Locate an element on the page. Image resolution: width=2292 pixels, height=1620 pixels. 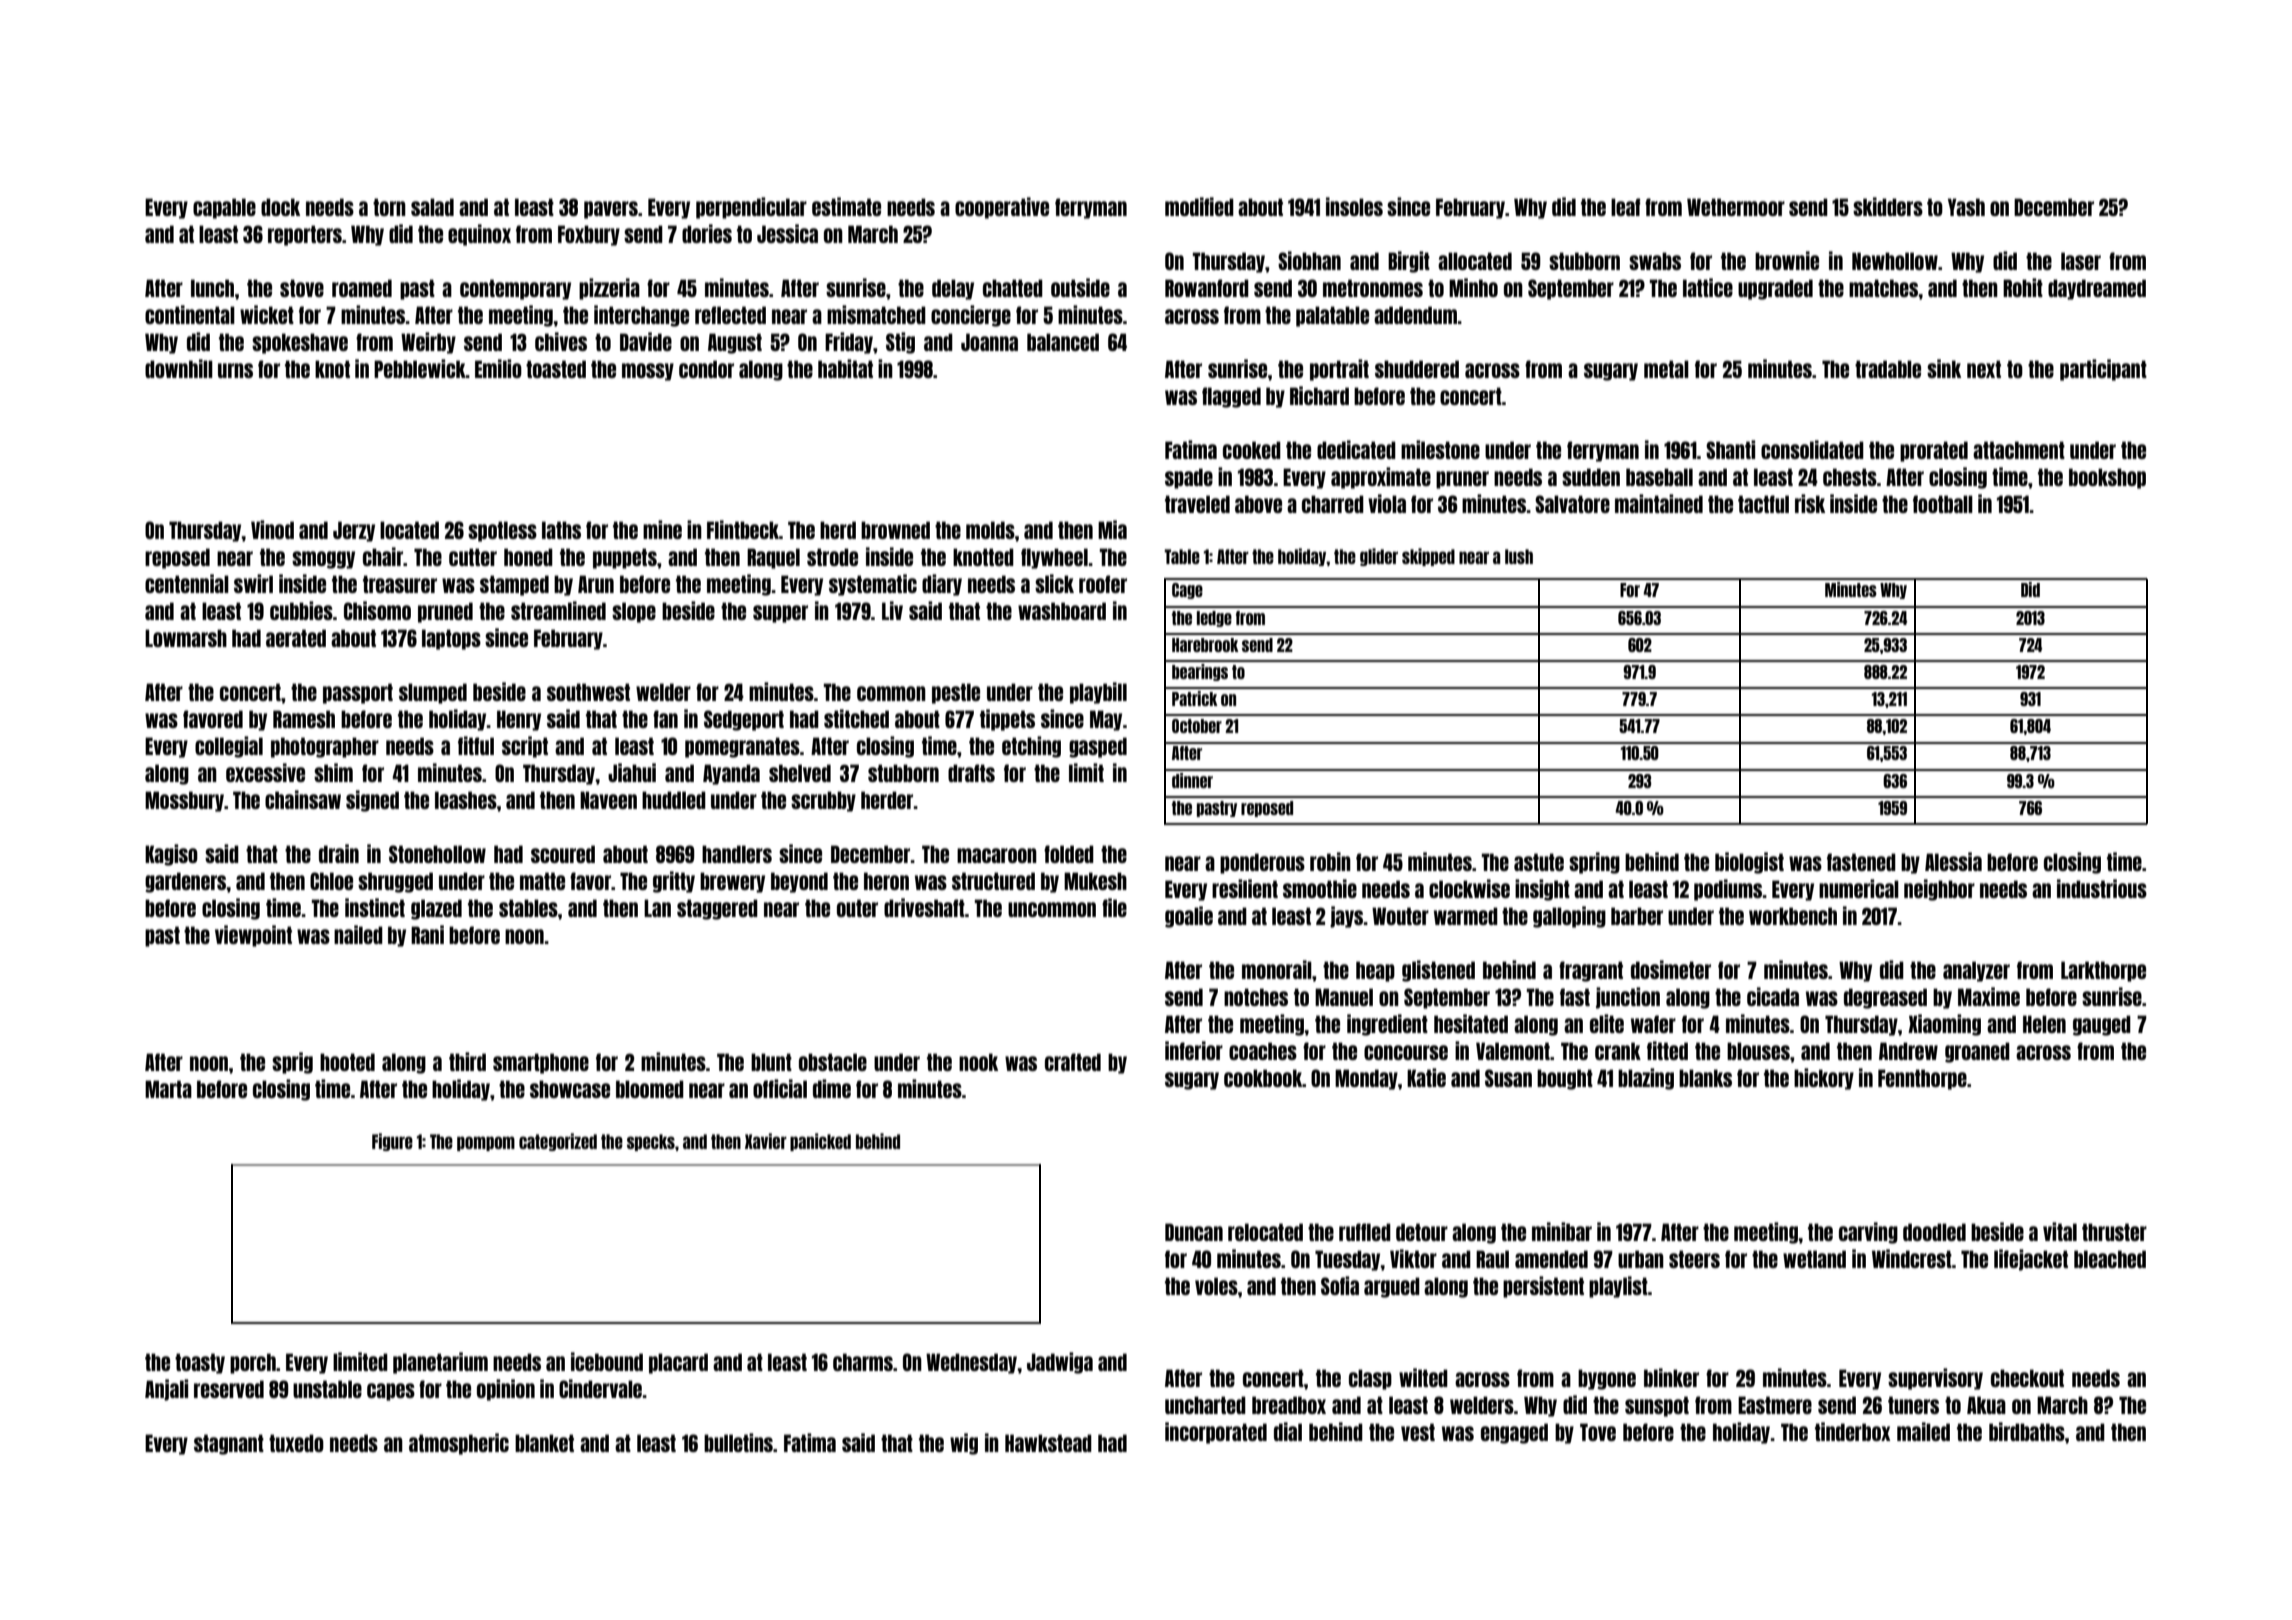
biologist is located at coordinates (1749, 863).
